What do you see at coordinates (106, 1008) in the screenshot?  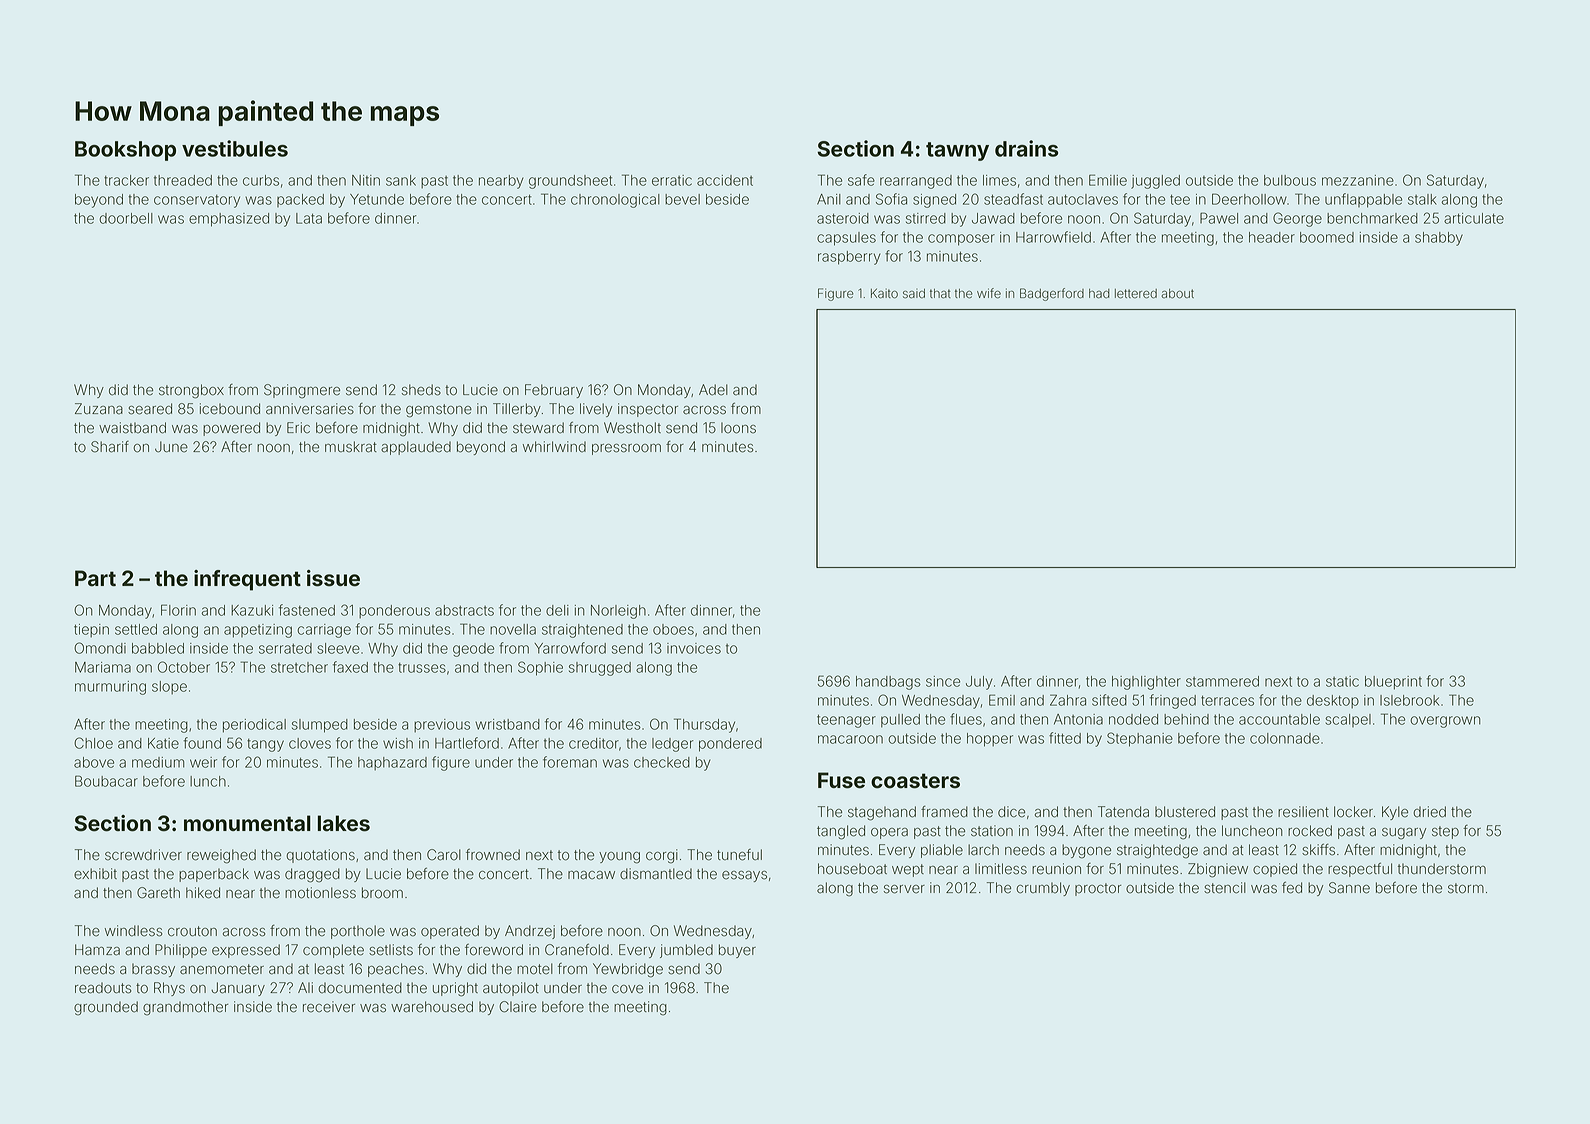 I see `grounded` at bounding box center [106, 1008].
